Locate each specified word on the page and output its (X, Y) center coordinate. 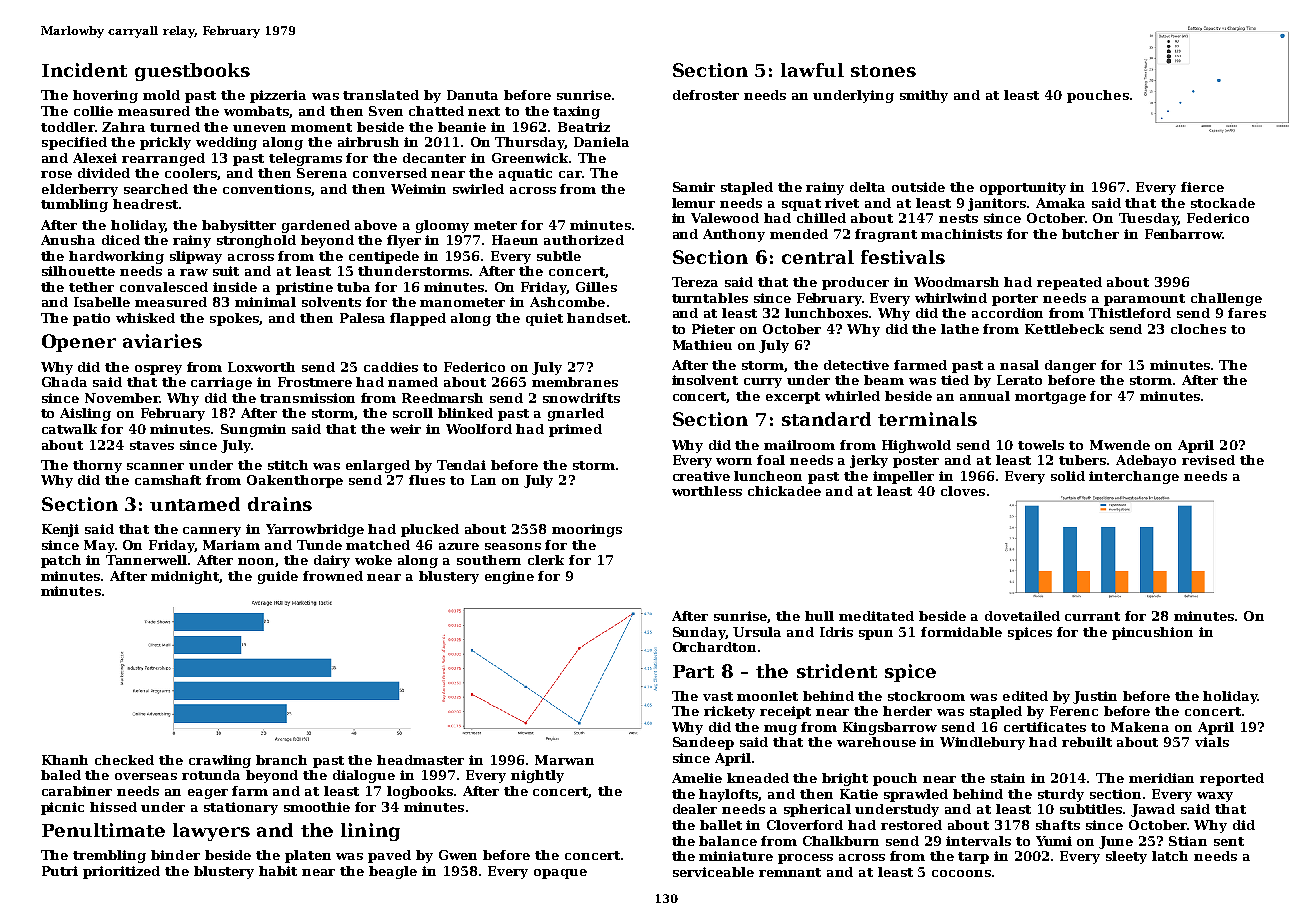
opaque (560, 874)
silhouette (78, 271)
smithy (924, 96)
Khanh (65, 760)
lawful (812, 70)
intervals (978, 841)
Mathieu (702, 345)
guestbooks (192, 72)
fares (1247, 313)
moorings (587, 530)
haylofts (729, 795)
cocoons (961, 873)
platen (308, 856)
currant (1092, 616)
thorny (97, 466)
